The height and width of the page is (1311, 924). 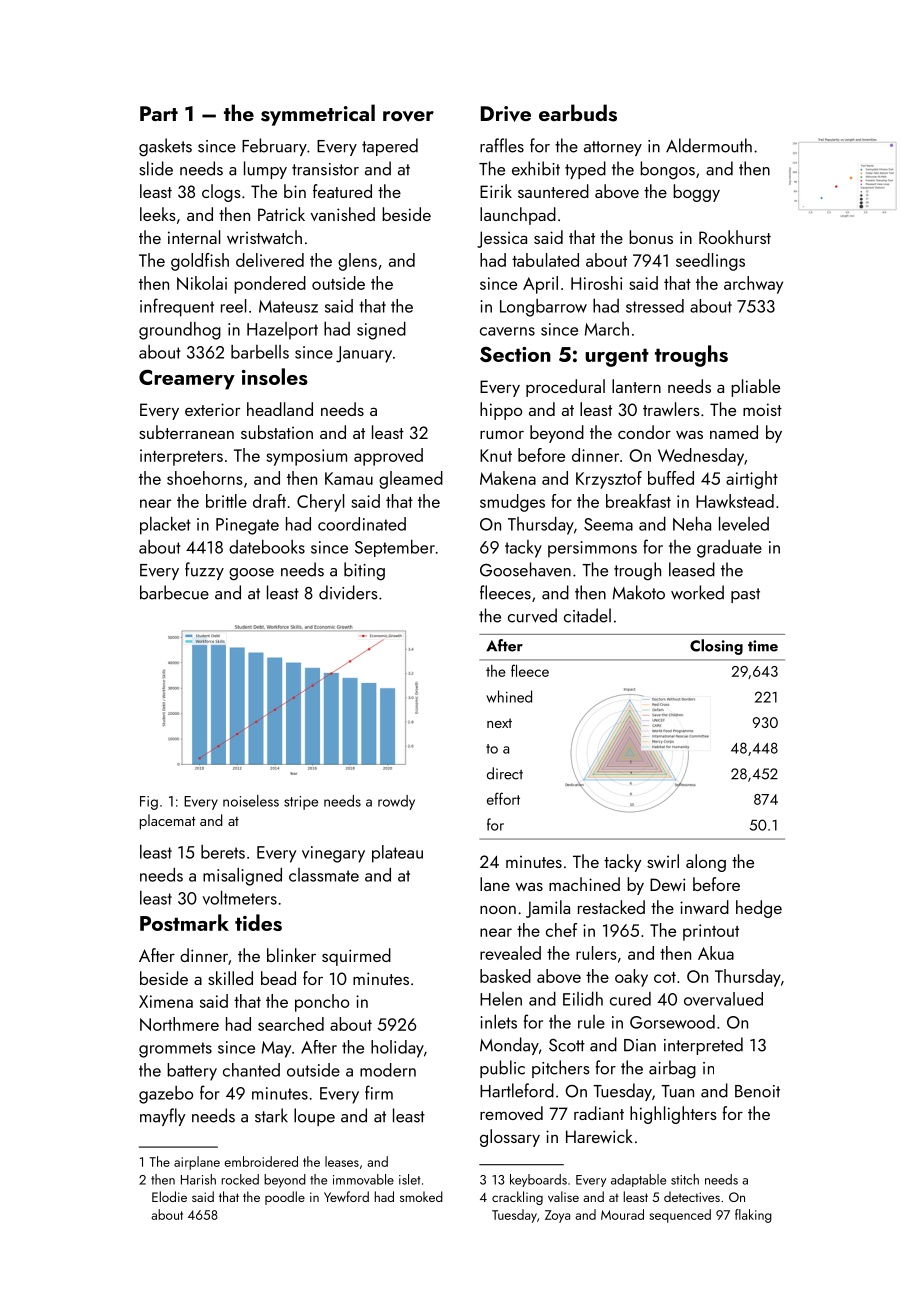 What do you see at coordinates (709, 145) in the page?
I see `Aldermouth` at bounding box center [709, 145].
